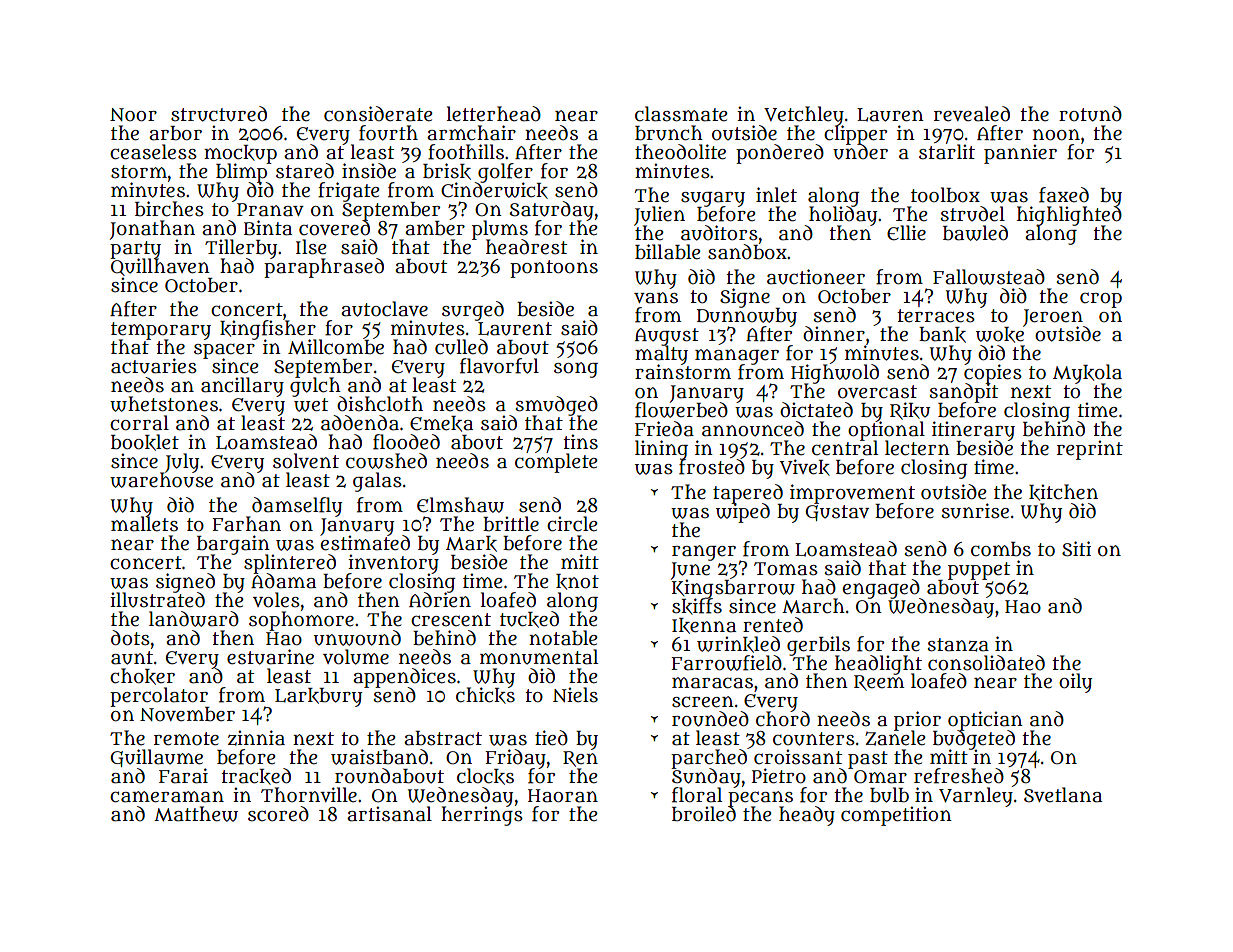  I want to click on scored, so click(278, 814).
